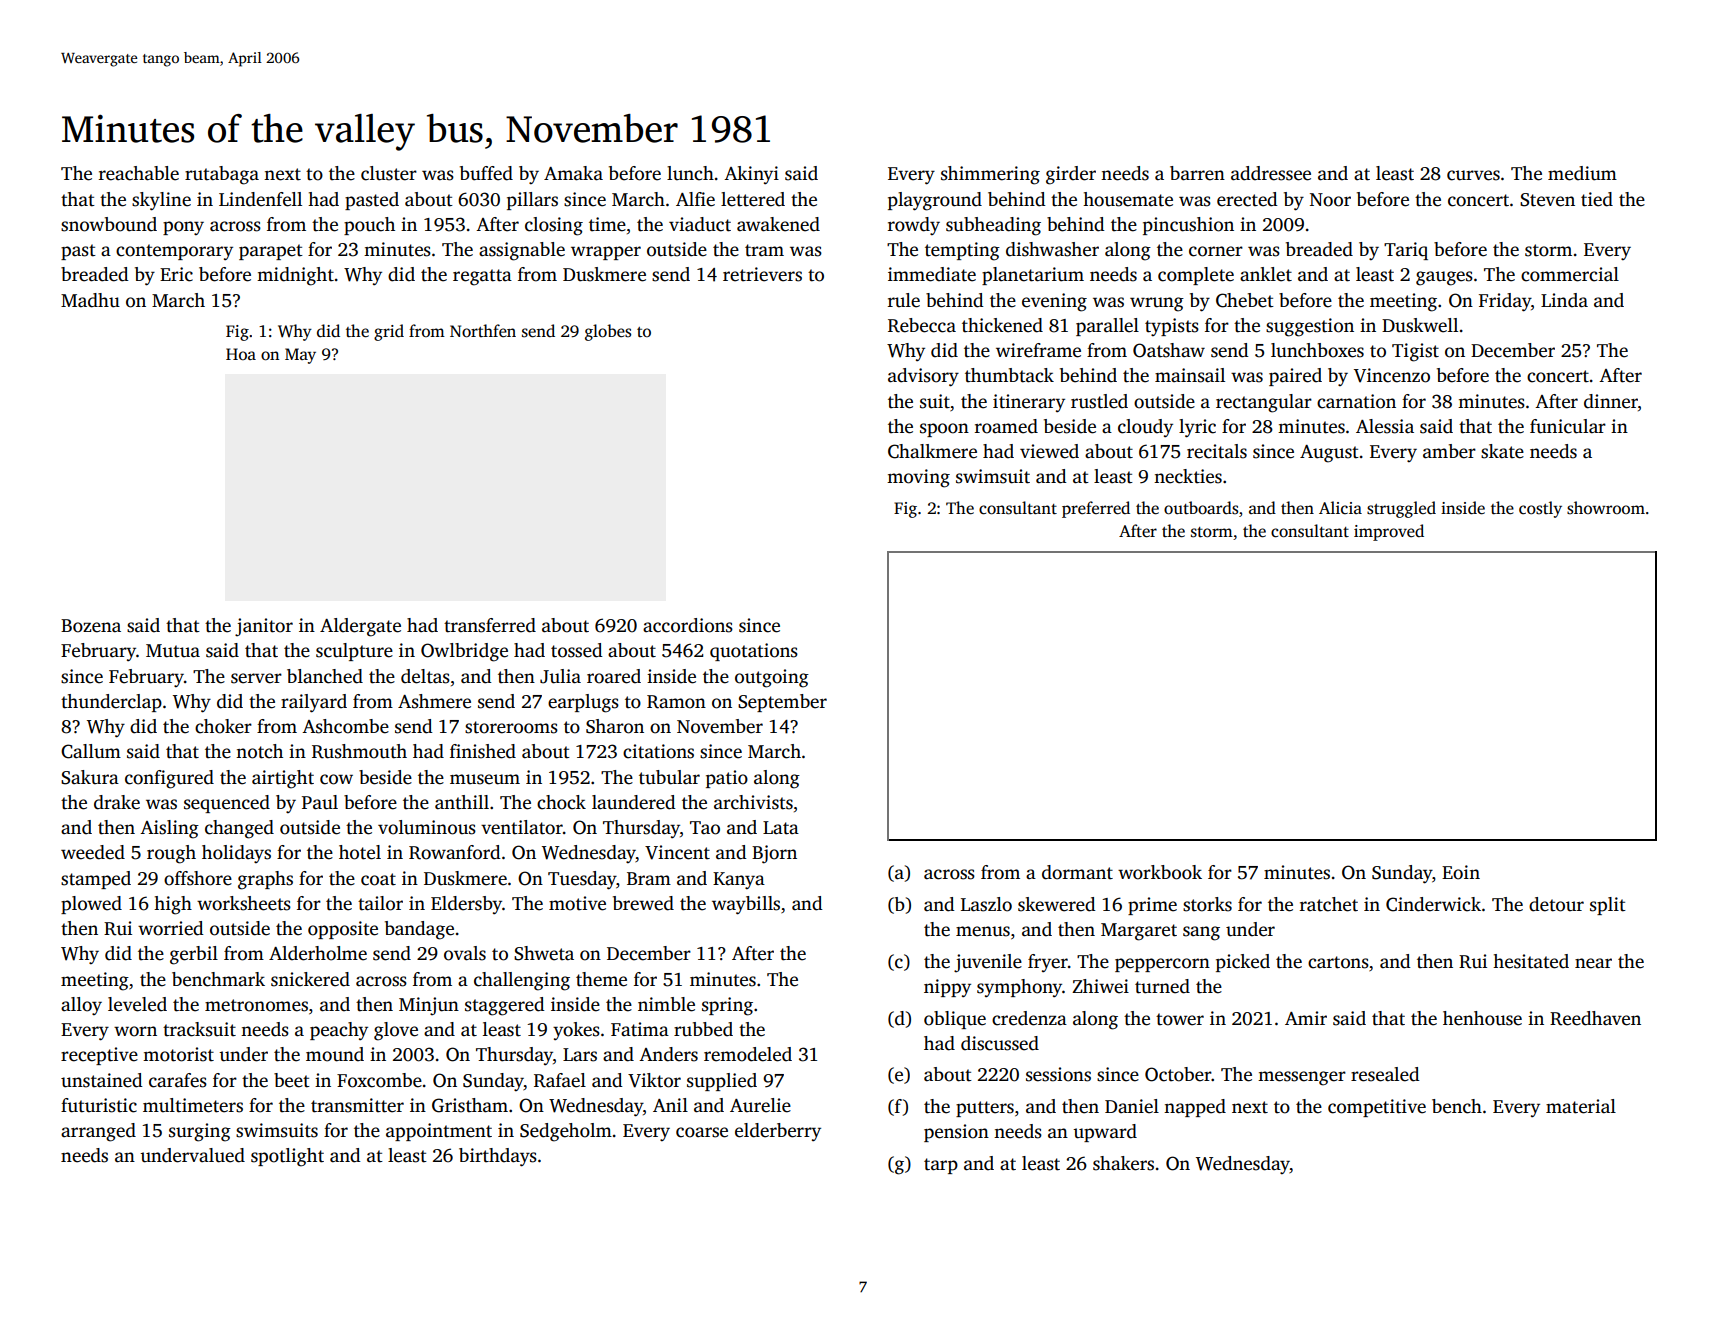 The height and width of the screenshot is (1328, 1718). I want to click on showroom, so click(1606, 508).
